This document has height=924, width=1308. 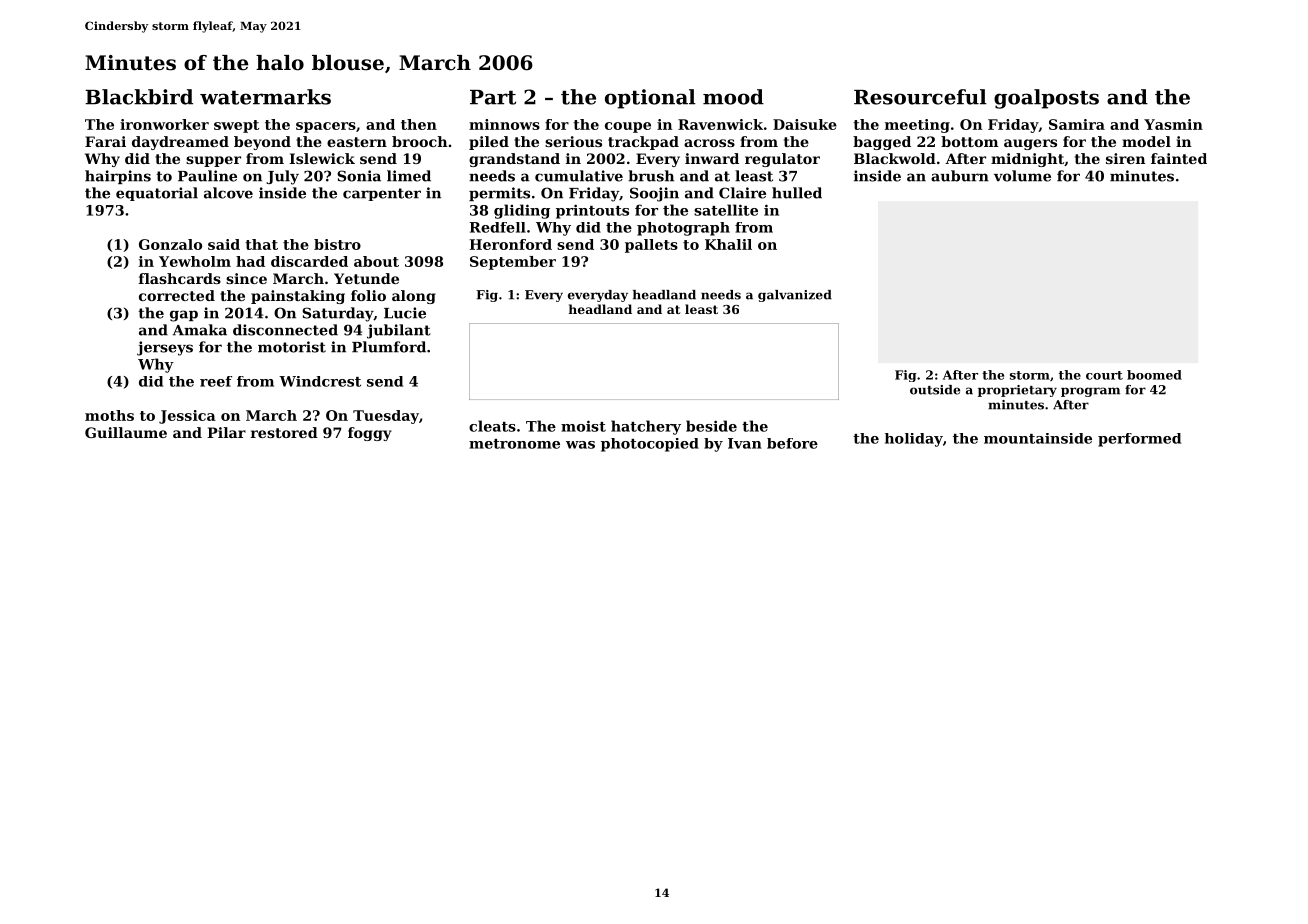 What do you see at coordinates (1139, 440) in the document?
I see `performed` at bounding box center [1139, 440].
